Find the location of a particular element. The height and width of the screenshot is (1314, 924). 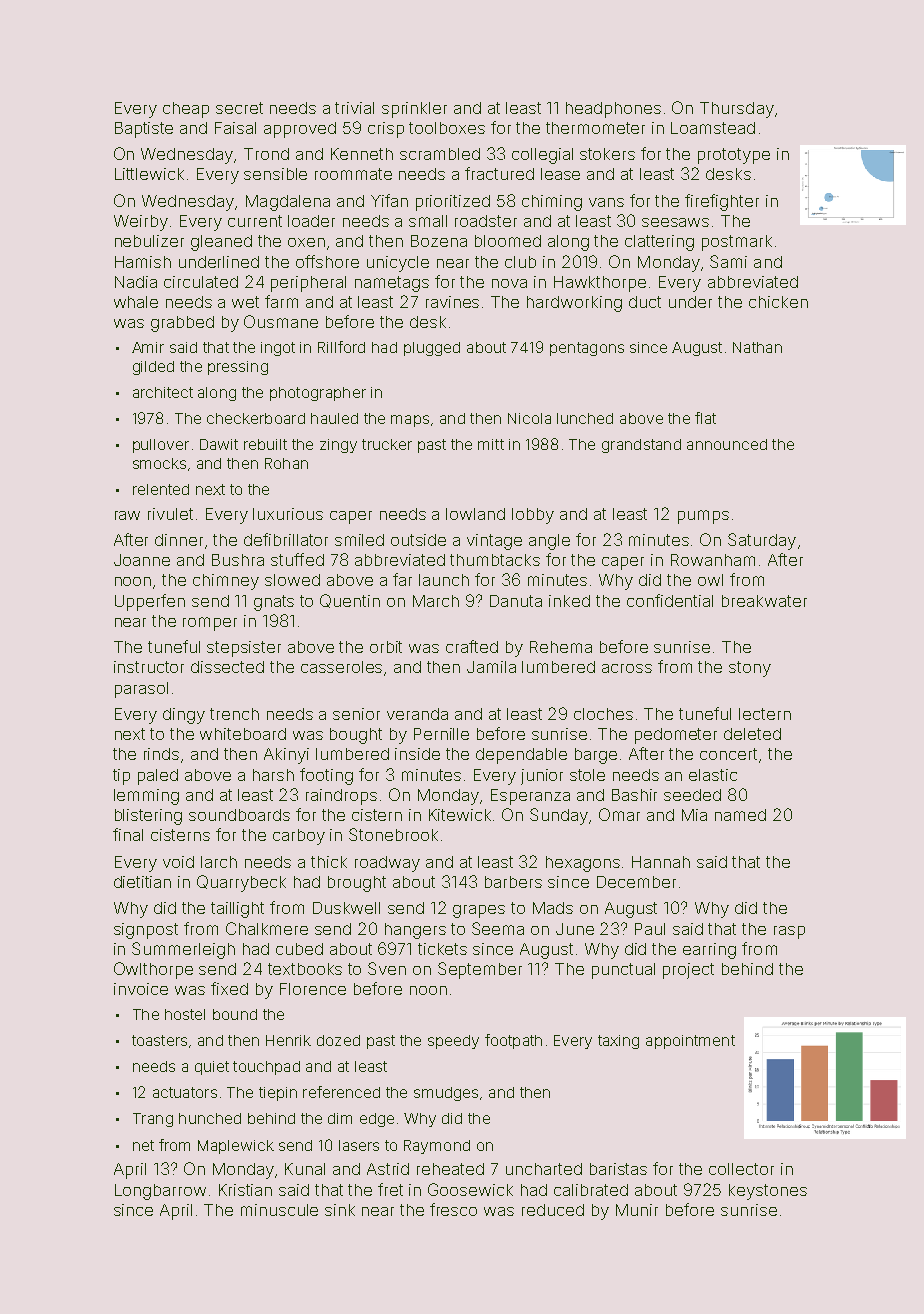

Loamstead is located at coordinates (713, 128).
